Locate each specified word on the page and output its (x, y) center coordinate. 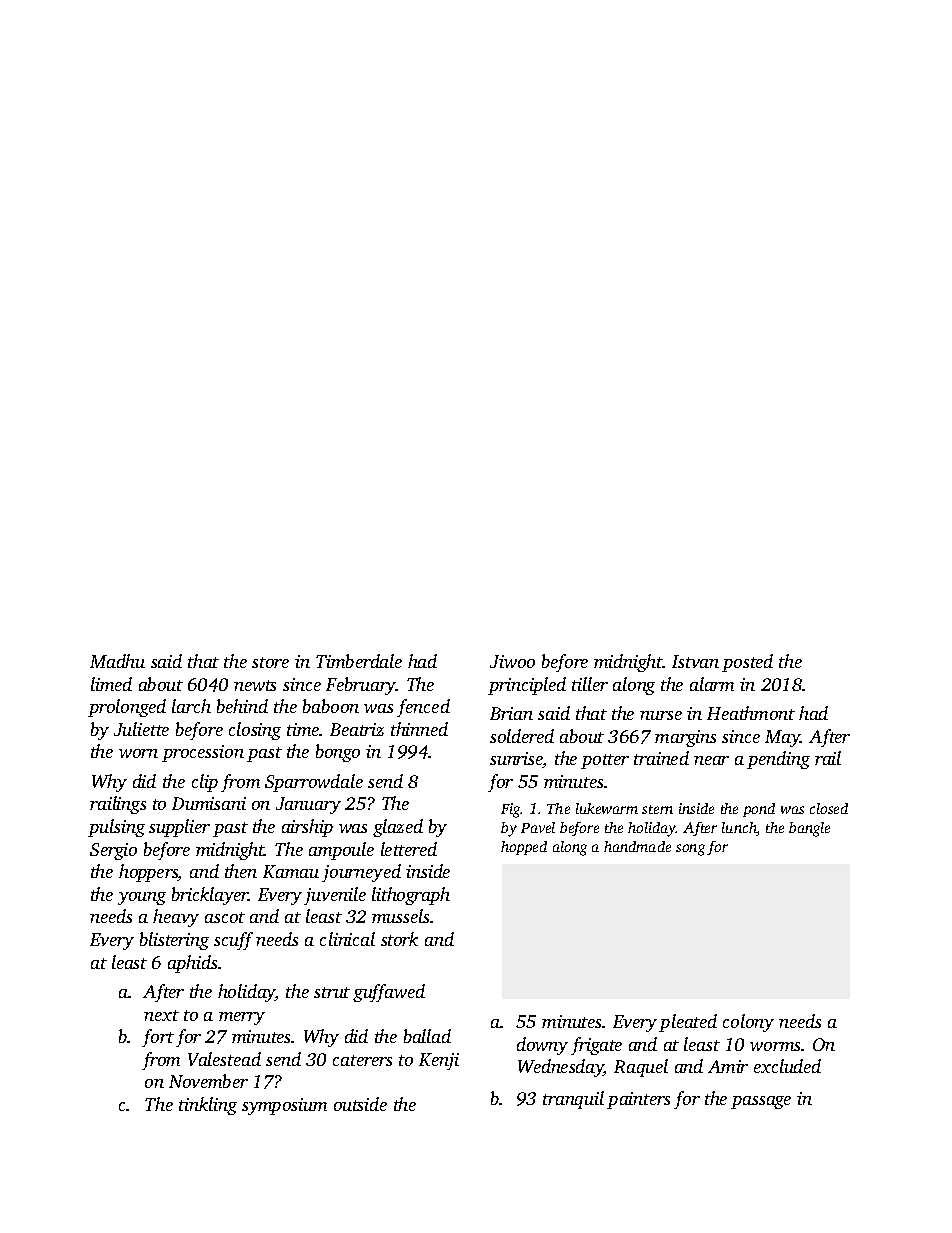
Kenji (439, 1061)
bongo (338, 753)
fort (158, 1038)
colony (748, 1023)
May (783, 738)
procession (203, 753)
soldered (522, 736)
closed (829, 808)
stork (399, 939)
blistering (174, 941)
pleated (688, 1023)
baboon (331, 706)
